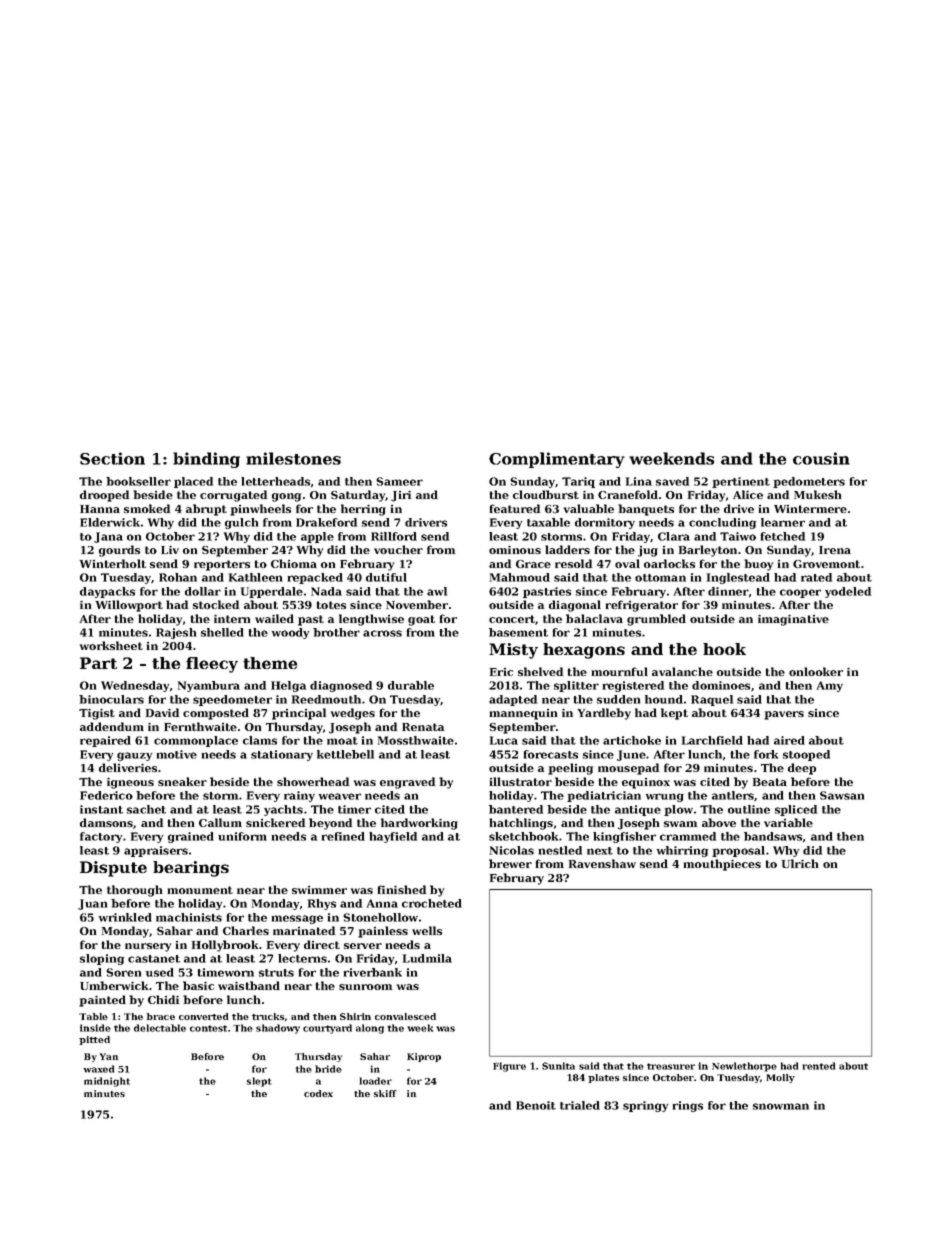 This image has height=1233, width=952. Describe the element at coordinates (432, 903) in the image. I see `crocheted` at that location.
